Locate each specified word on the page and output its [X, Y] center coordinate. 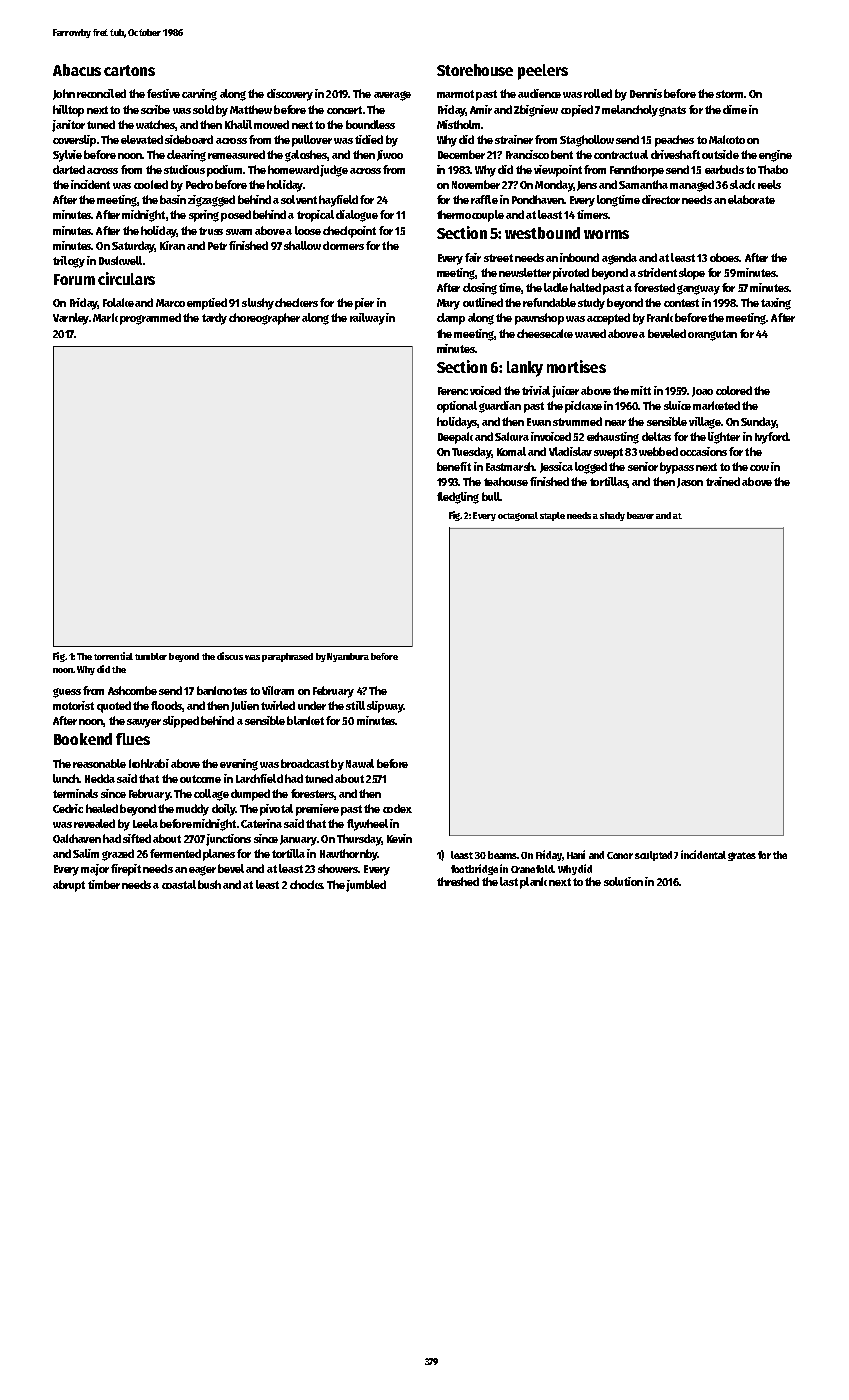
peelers [543, 72]
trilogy [69, 262]
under [312, 705]
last [509, 881]
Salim [86, 853]
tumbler [151, 656]
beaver [640, 515]
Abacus [77, 70]
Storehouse [475, 70]
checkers [296, 302]
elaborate [751, 199]
